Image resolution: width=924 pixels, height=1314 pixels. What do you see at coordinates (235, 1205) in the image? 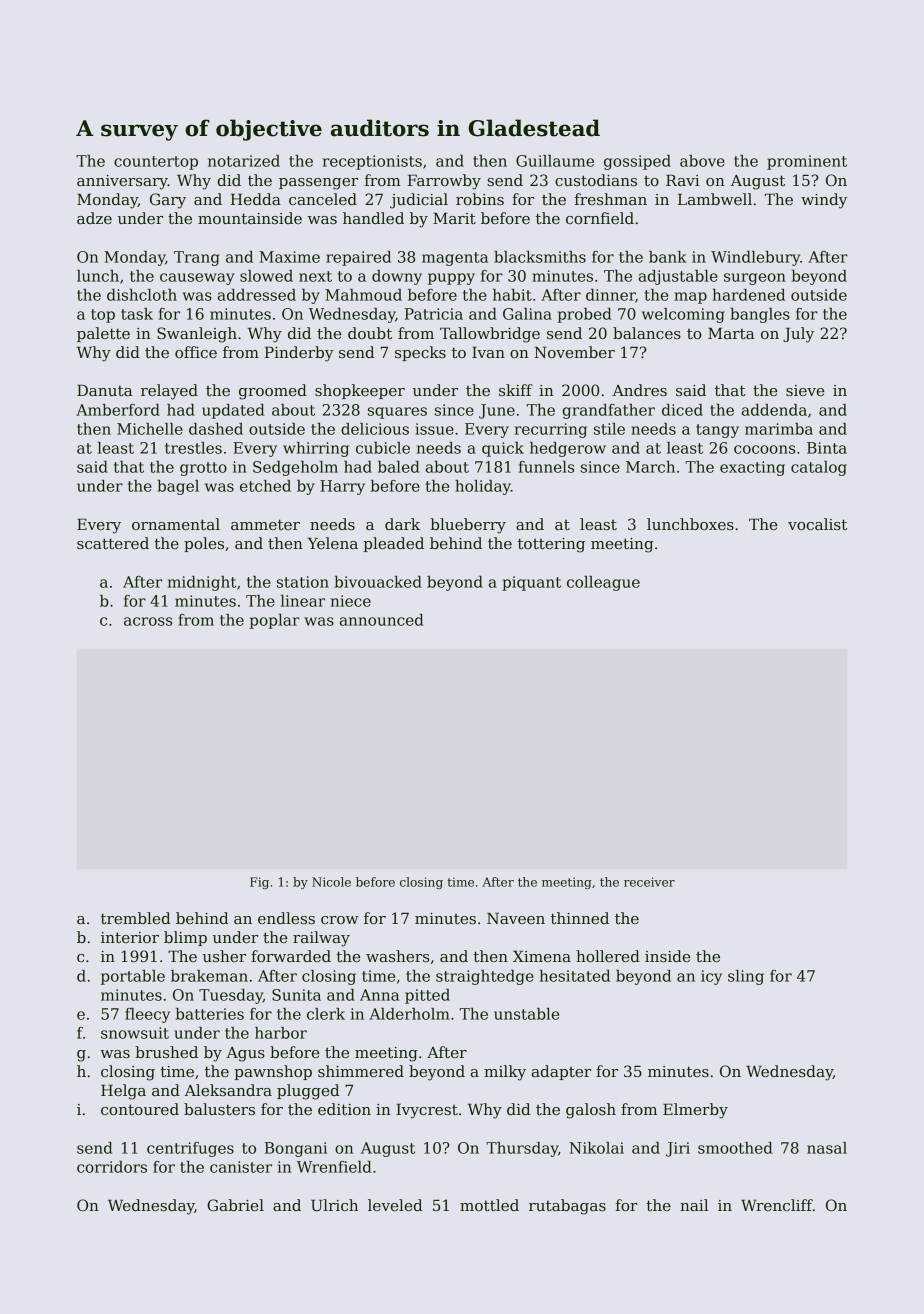
I see `Gabriel` at bounding box center [235, 1205].
